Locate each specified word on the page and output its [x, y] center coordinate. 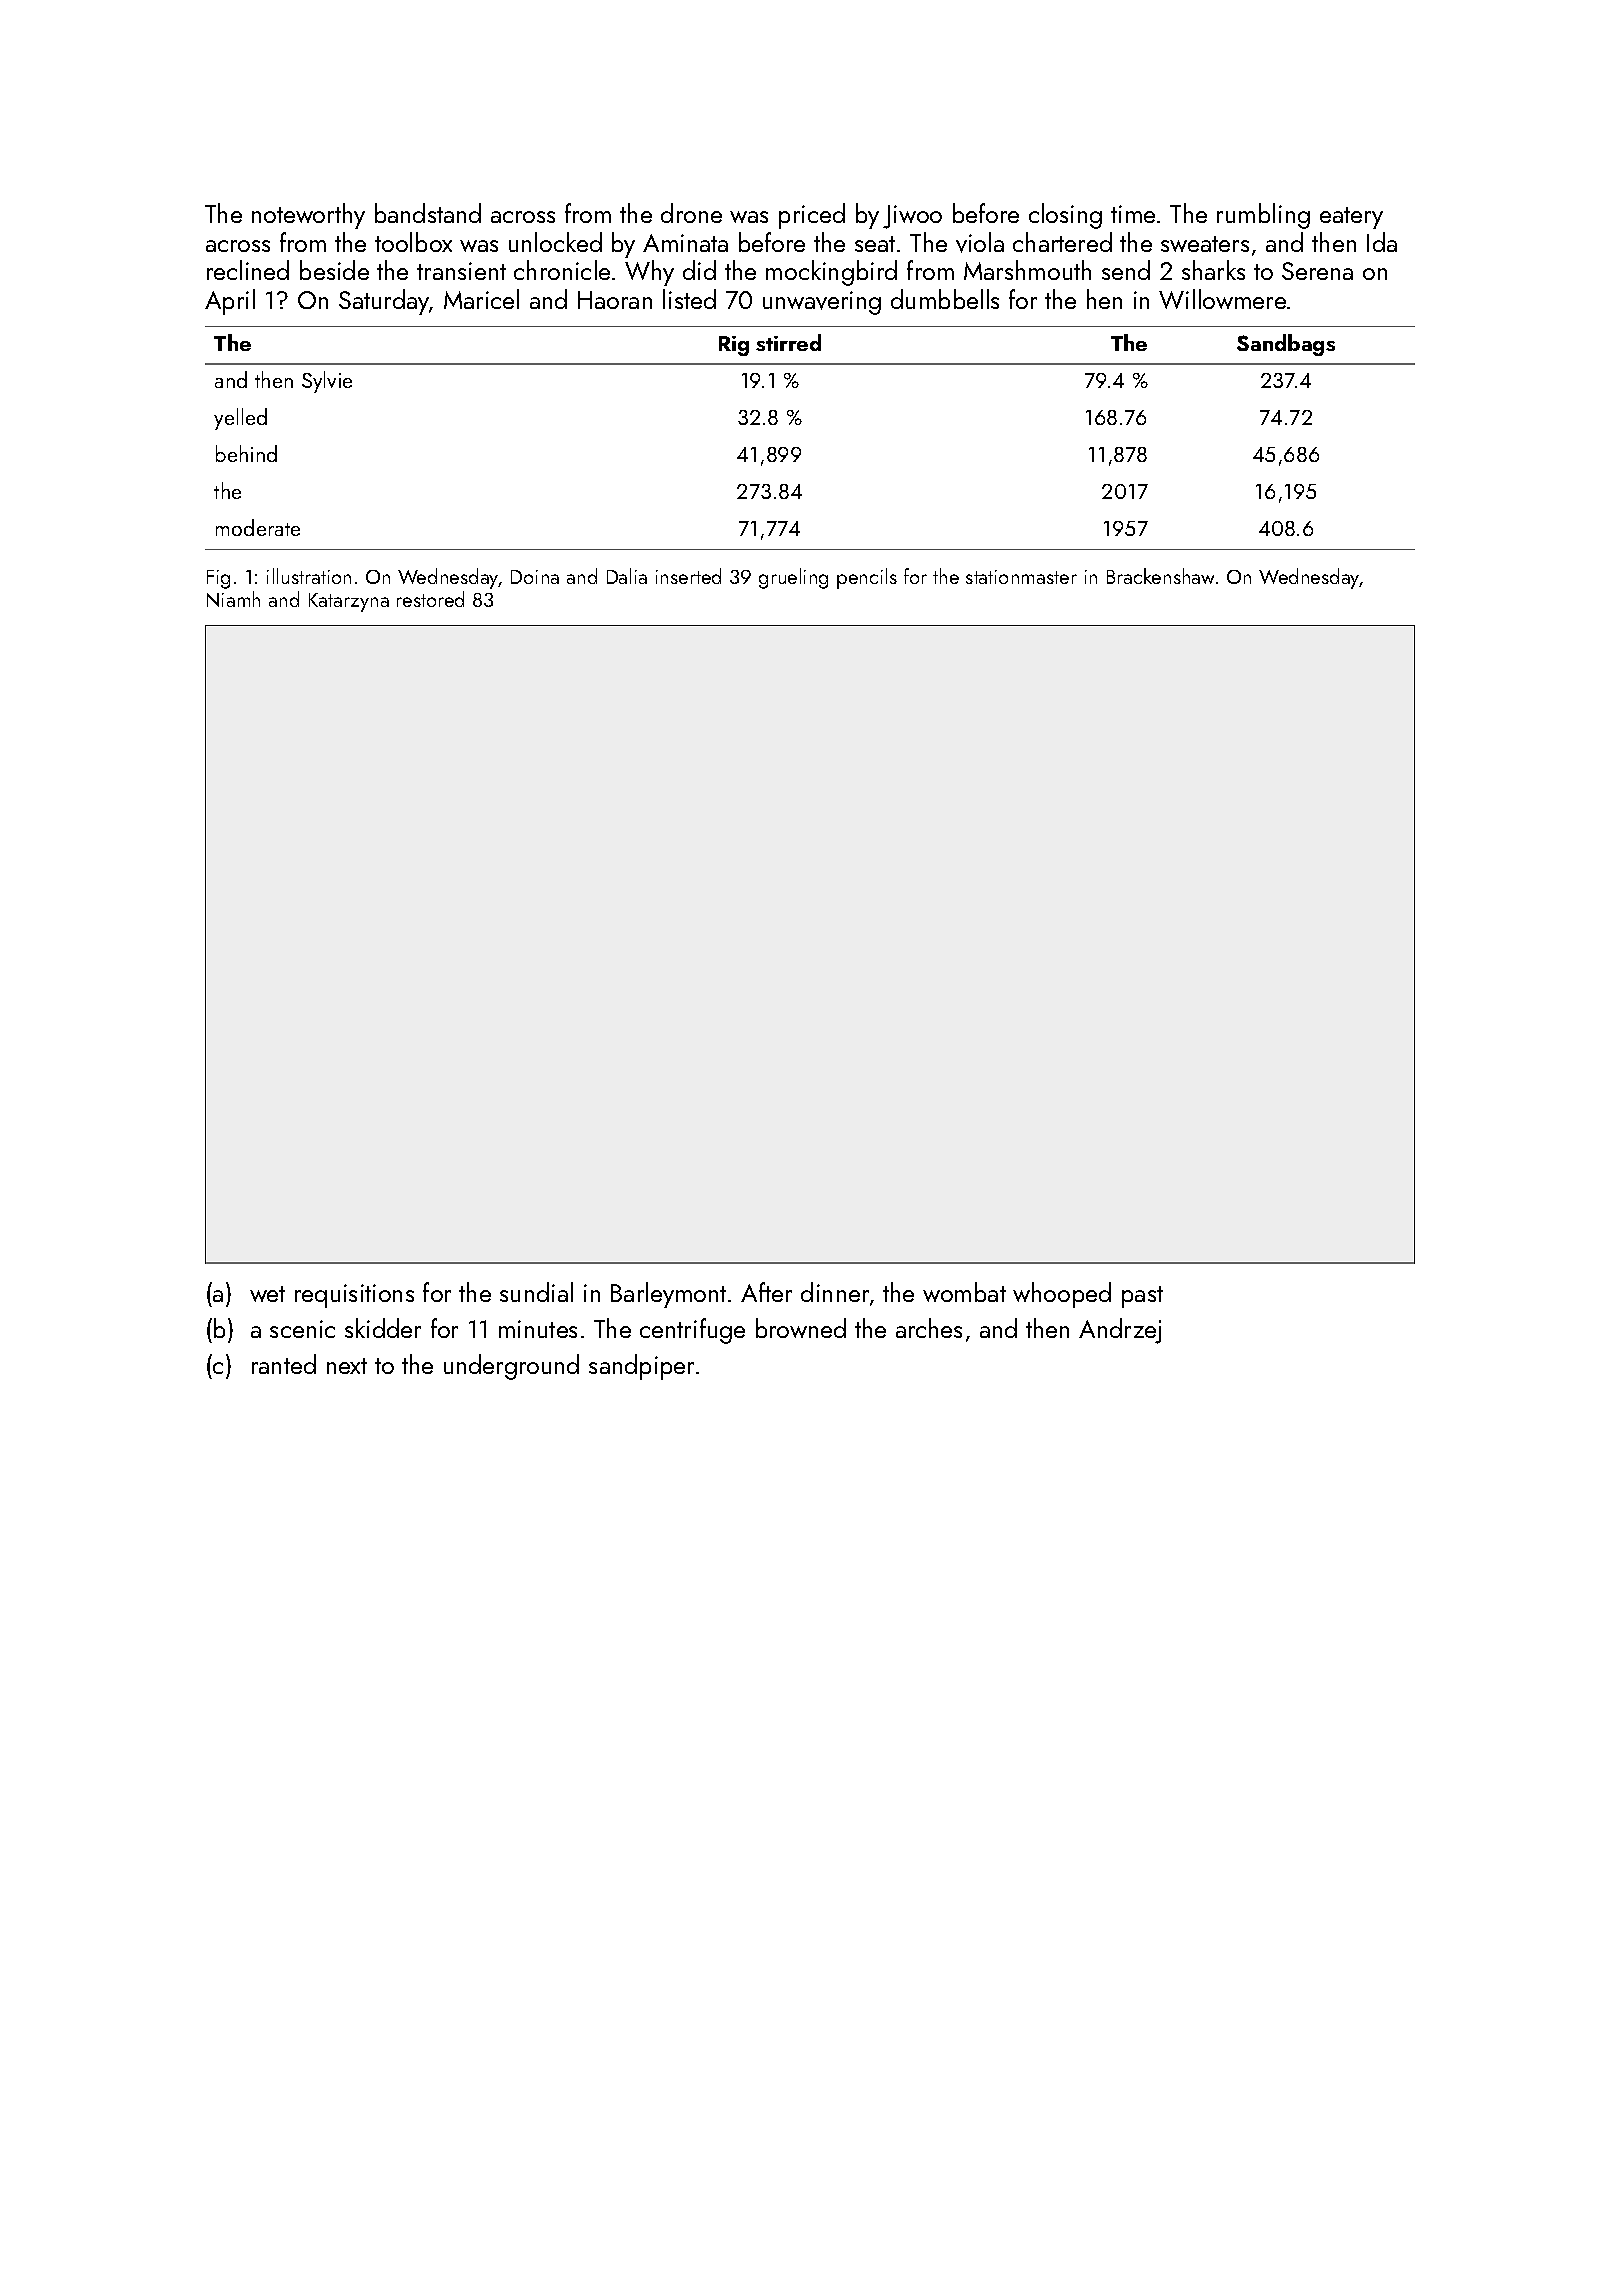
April [230, 302]
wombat [964, 1292]
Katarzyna [349, 602]
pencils [867, 578]
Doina [535, 577]
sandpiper [641, 1367]
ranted [284, 1364]
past [1142, 1297]
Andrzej [1120, 1331]
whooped [1062, 1295]
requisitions [354, 1296]
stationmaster [1021, 577]
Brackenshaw [1160, 576]
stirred [788, 342]
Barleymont [668, 1295]
